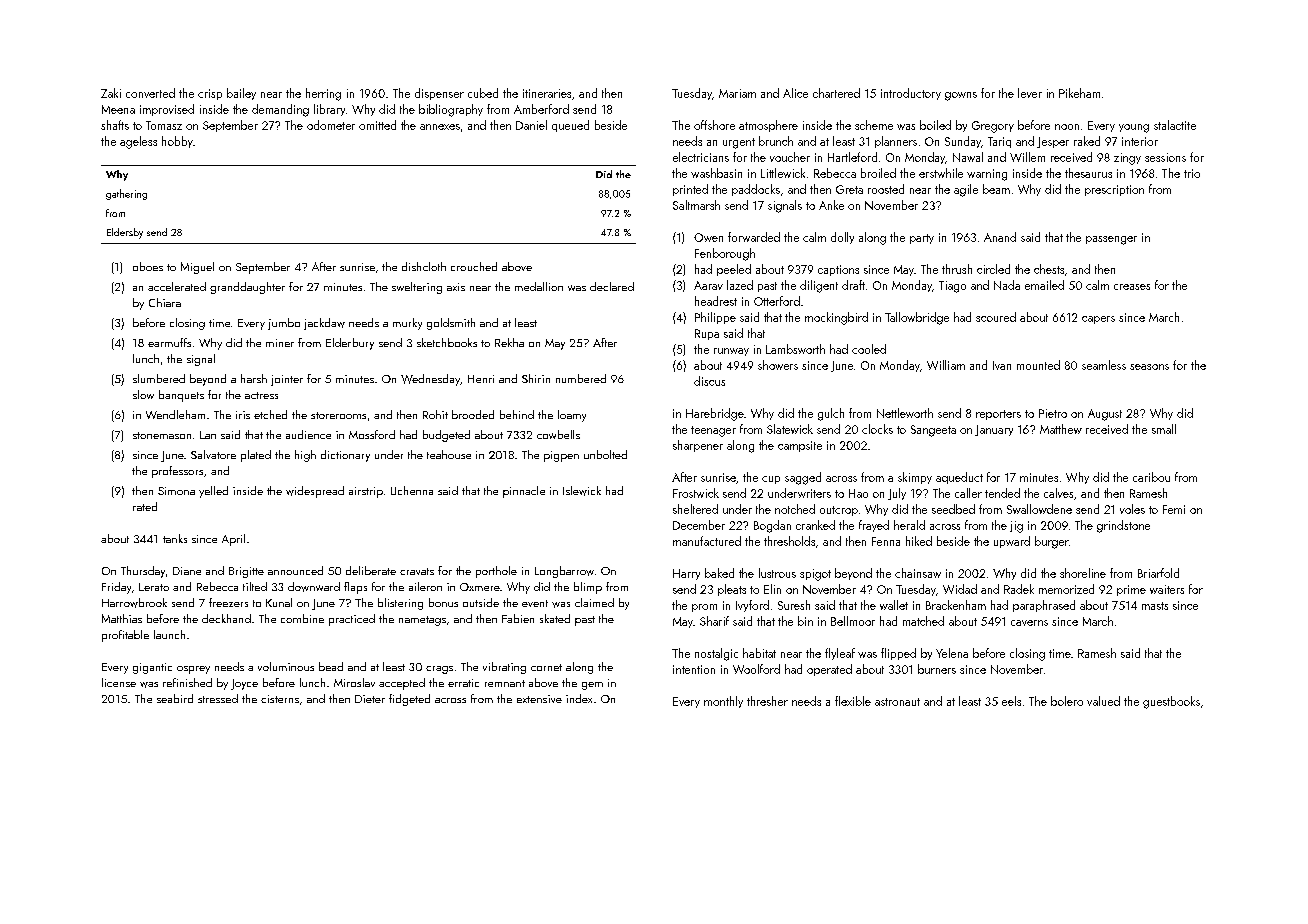 The width and height of the page is (1308, 924). Describe the element at coordinates (176, 491) in the page. I see `Simona` at that location.
